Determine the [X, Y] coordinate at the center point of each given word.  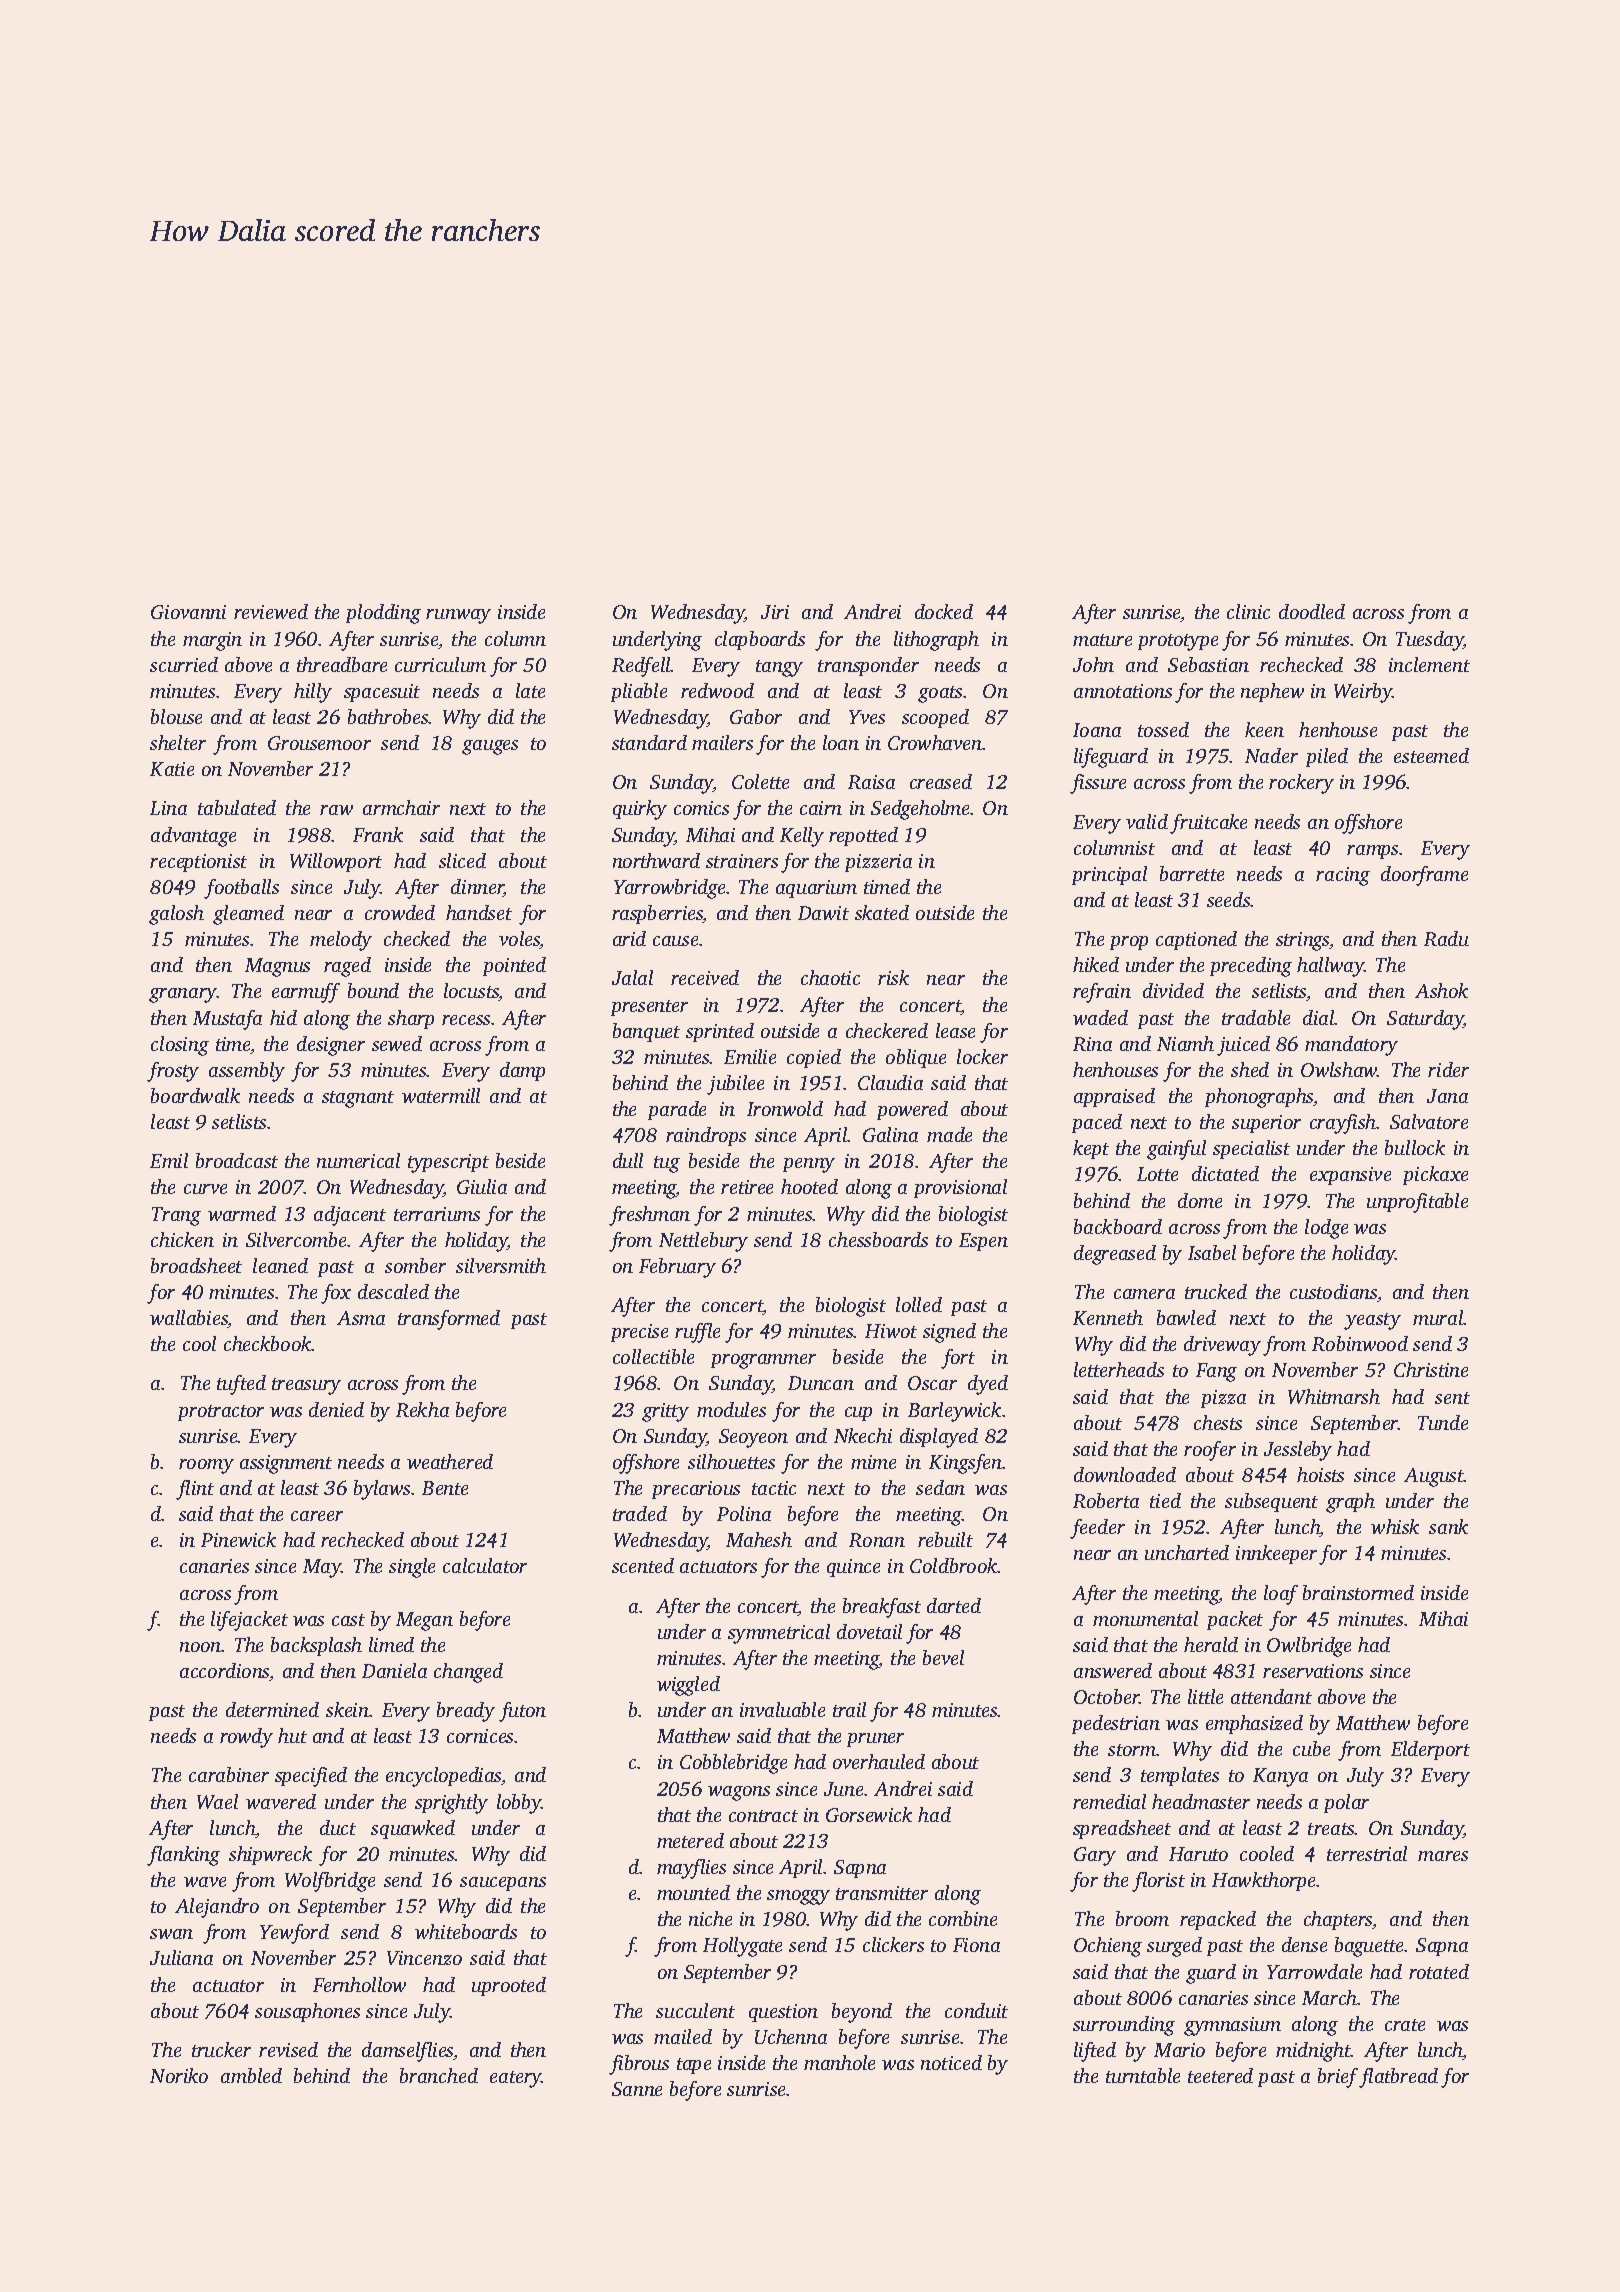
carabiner [229, 1774]
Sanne [637, 2089]
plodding [383, 614]
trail [849, 1709]
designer [331, 1046]
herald [1211, 1644]
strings [1303, 941]
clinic [1248, 611]
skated [882, 912]
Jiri [775, 612]
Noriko [179, 2075]
